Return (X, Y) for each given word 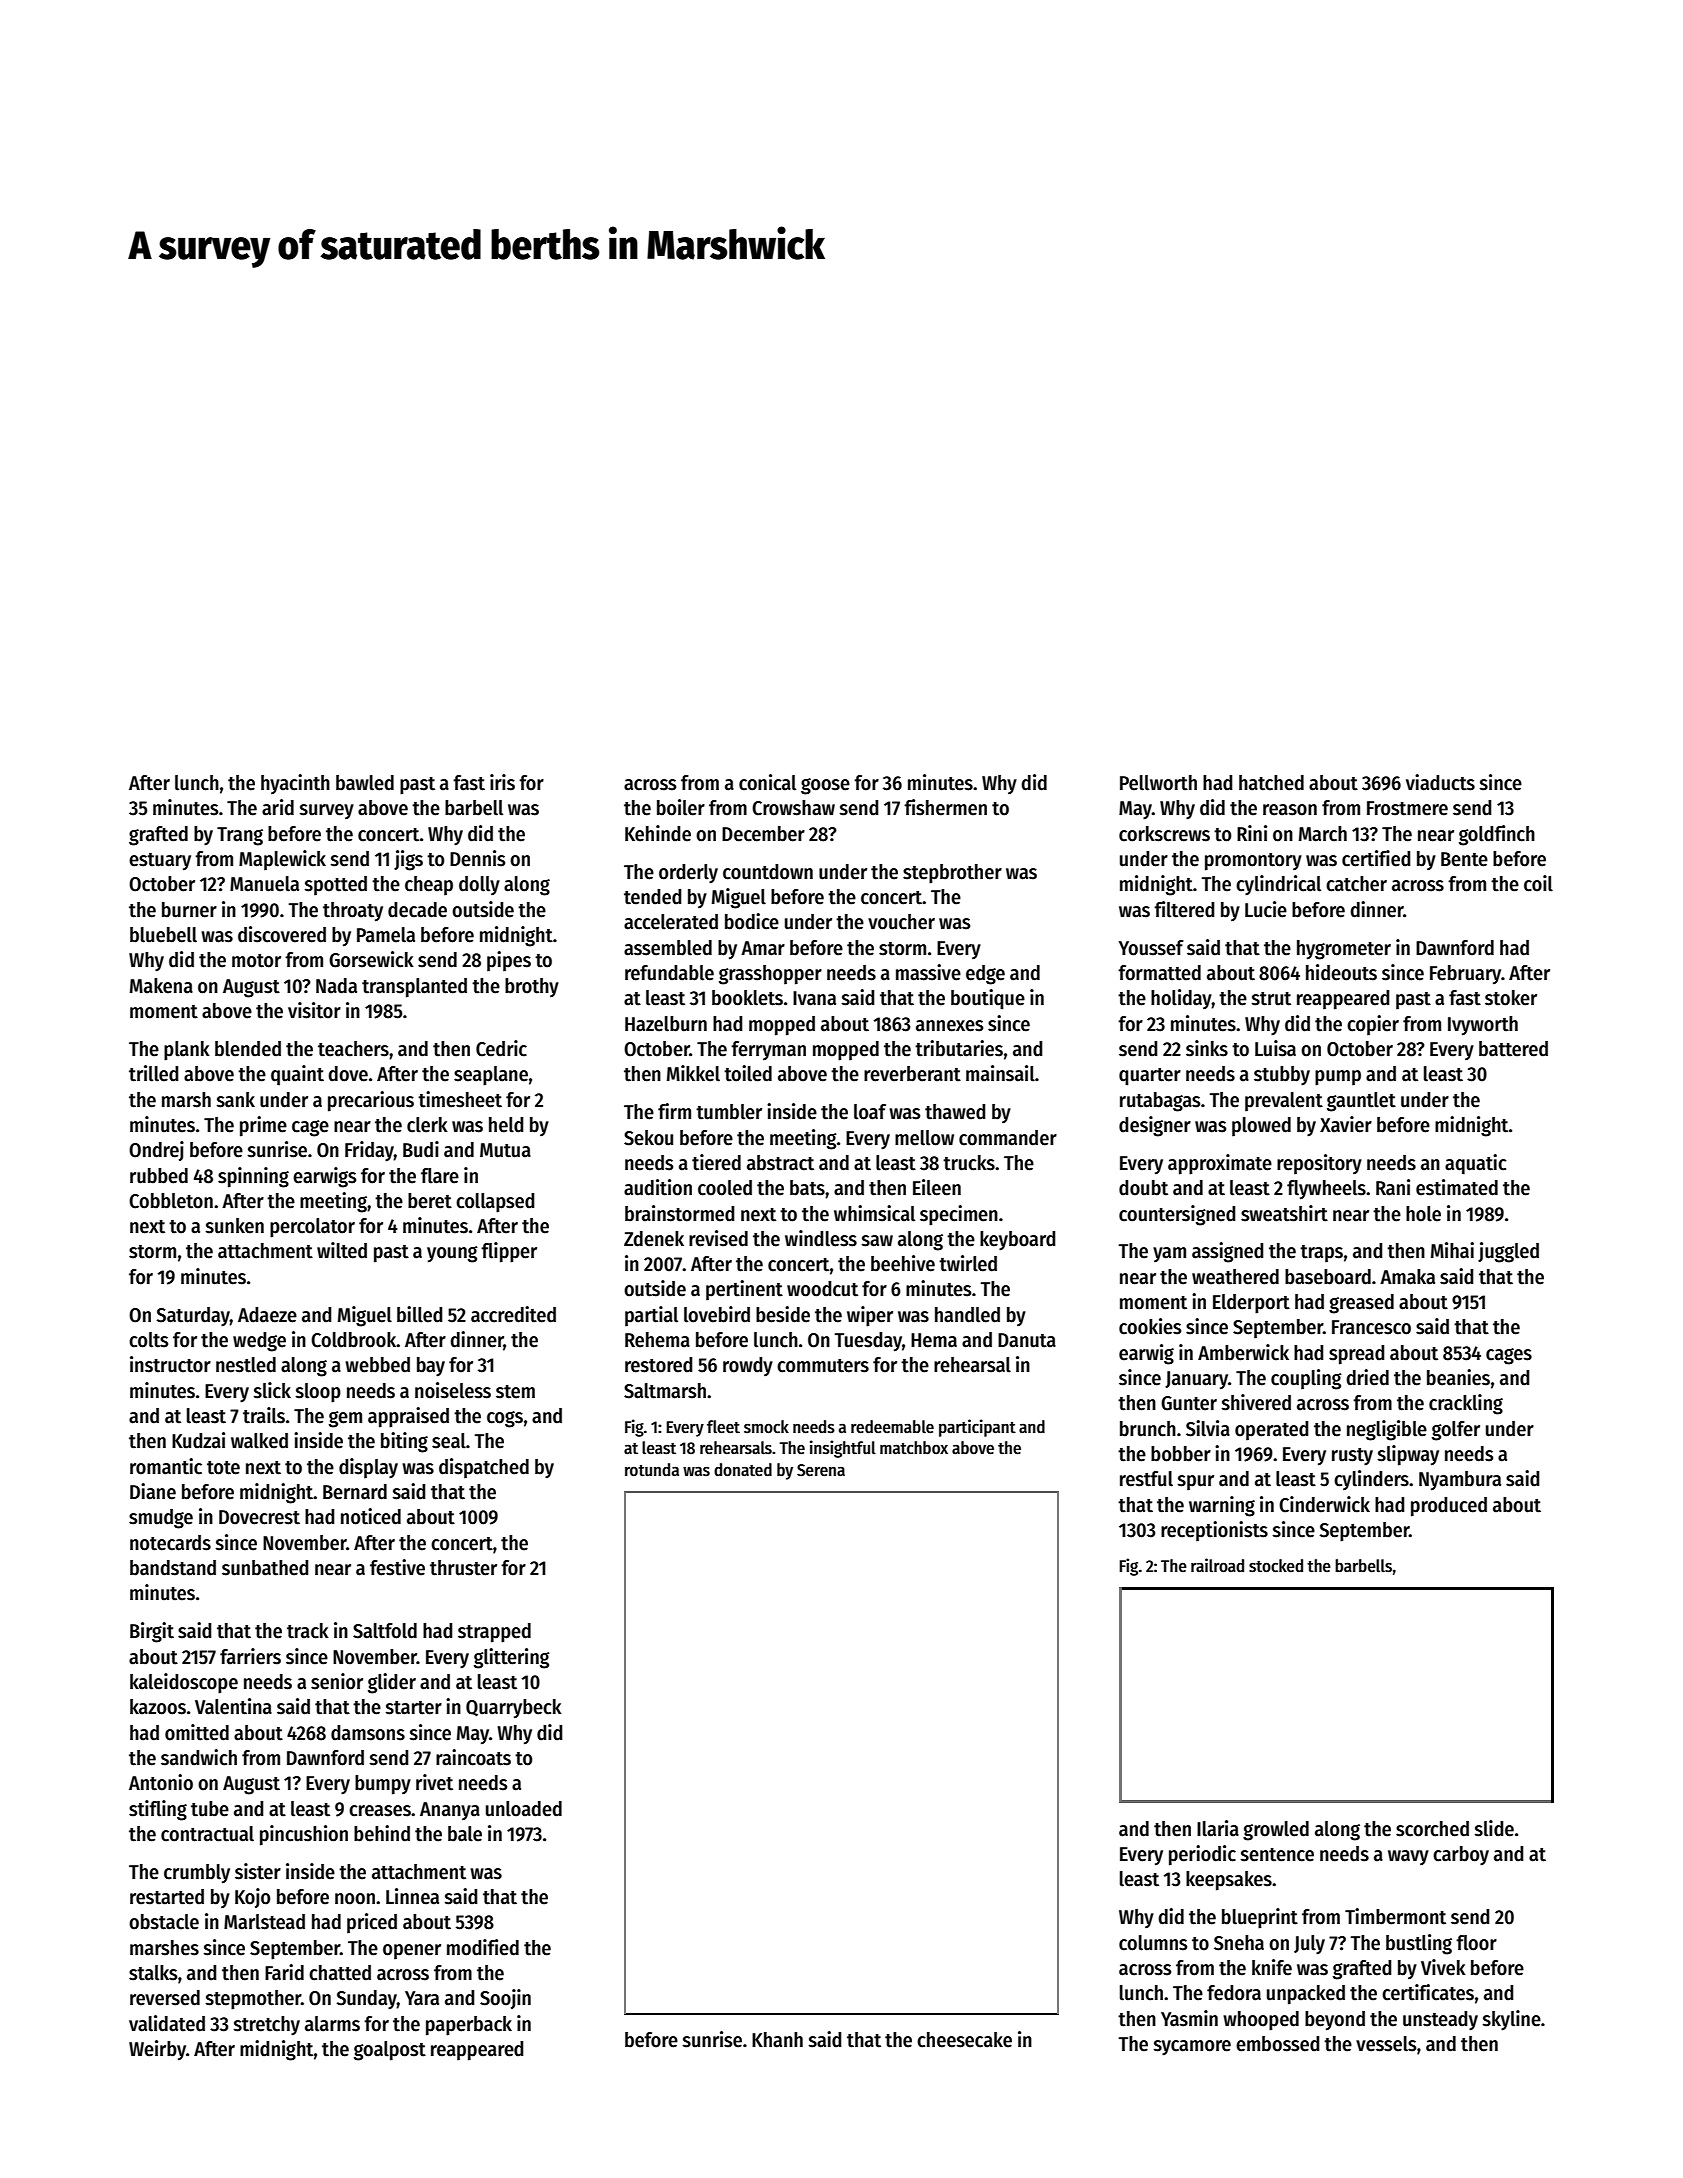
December (763, 834)
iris (502, 782)
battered (1513, 1049)
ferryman (768, 1050)
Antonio (161, 1782)
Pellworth (1158, 783)
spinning (253, 1177)
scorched (1432, 1829)
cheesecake (964, 2040)
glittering (512, 1658)
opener (412, 1952)
